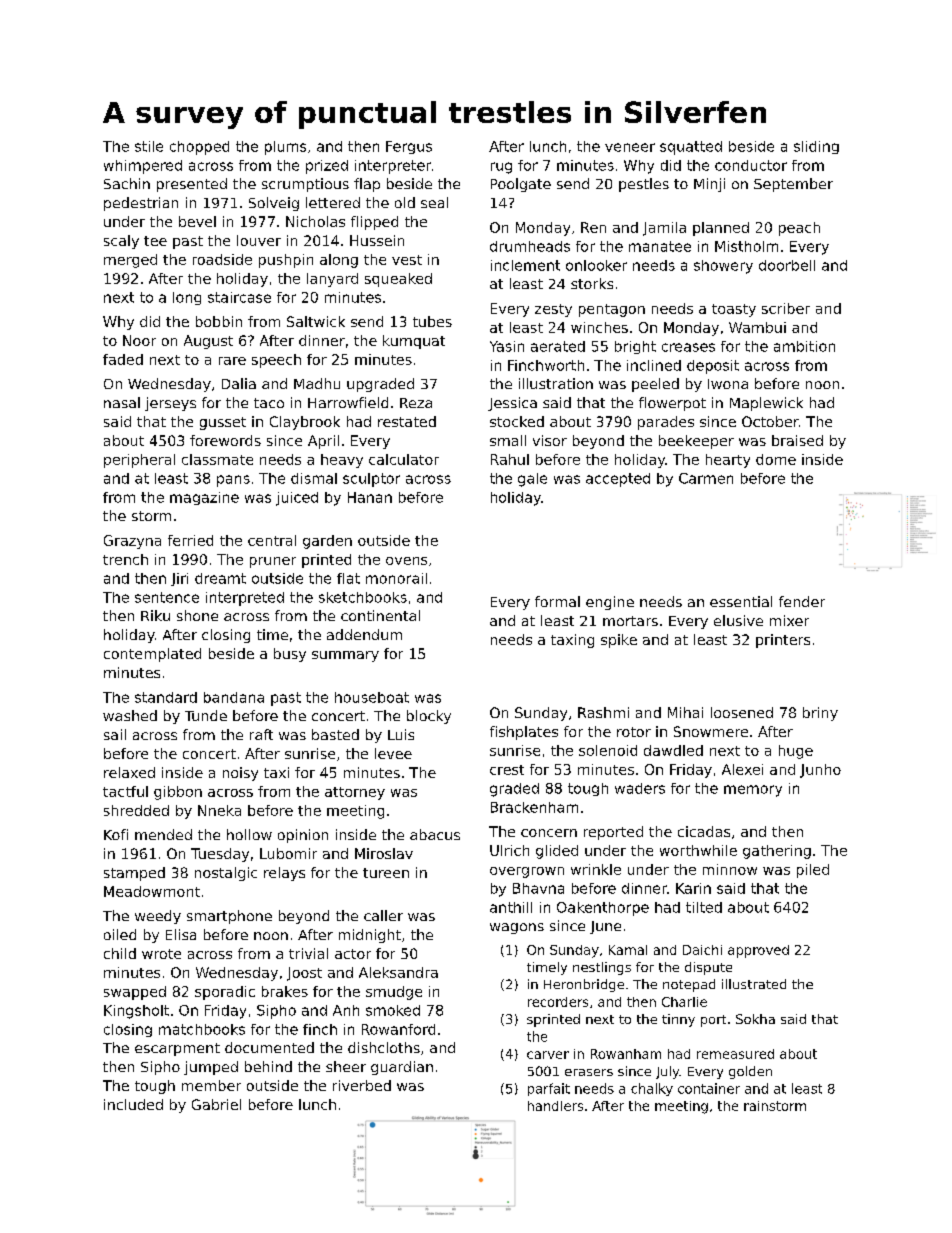 This screenshot has height=1233, width=952. Describe the element at coordinates (245, 599) in the screenshot. I see `interpreted` at that location.
